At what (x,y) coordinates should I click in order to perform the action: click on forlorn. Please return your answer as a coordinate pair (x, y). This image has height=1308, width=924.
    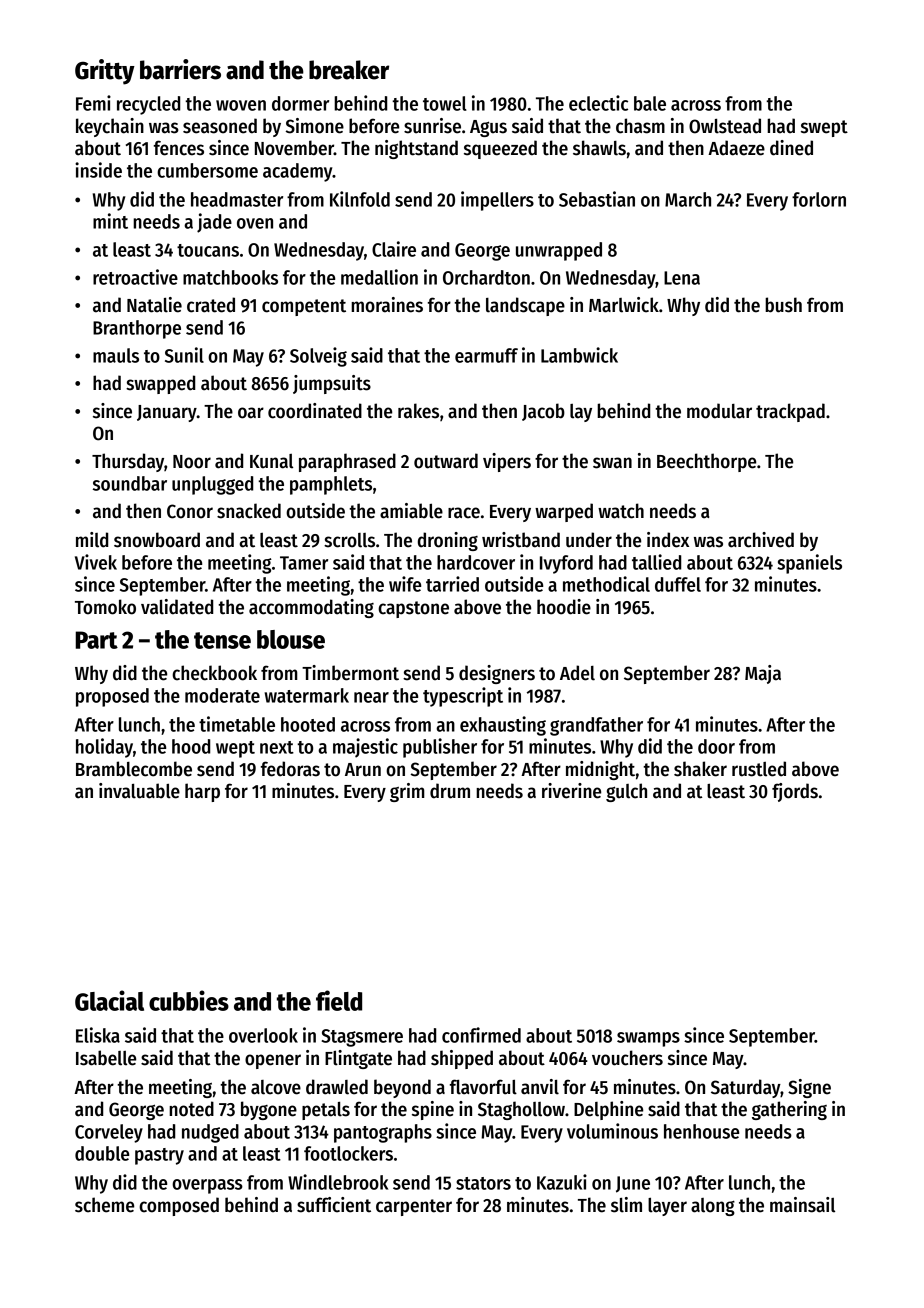
    Looking at the image, I should click on (819, 199).
